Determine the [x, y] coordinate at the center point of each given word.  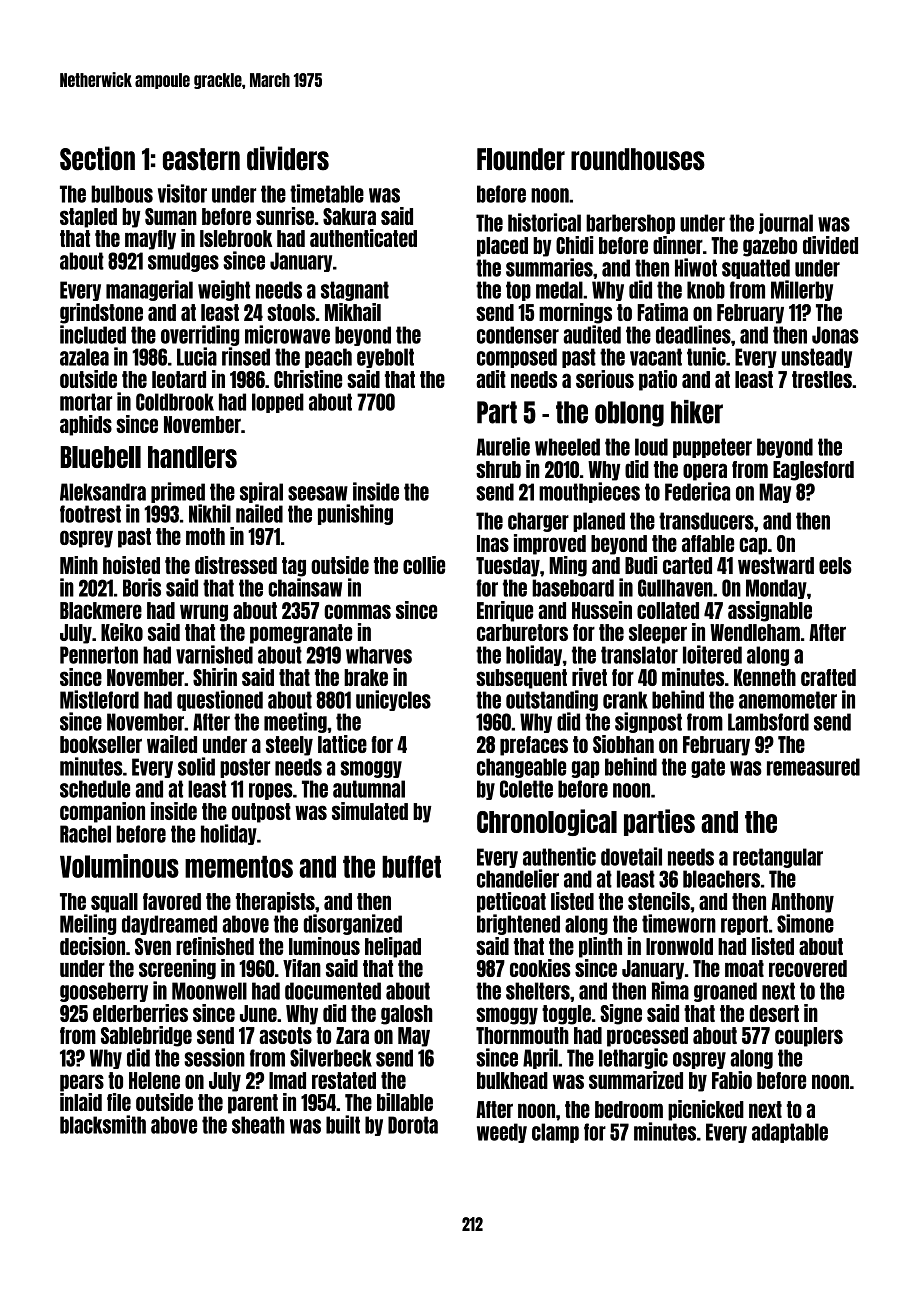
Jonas [835, 335]
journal [786, 223]
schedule [95, 789]
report [744, 925]
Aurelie [503, 446]
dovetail [631, 856]
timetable [327, 193]
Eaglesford [813, 471]
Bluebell [100, 457]
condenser [518, 335]
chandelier [518, 878]
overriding [200, 335]
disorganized [352, 924]
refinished [215, 946]
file [119, 1102]
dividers [288, 158]
